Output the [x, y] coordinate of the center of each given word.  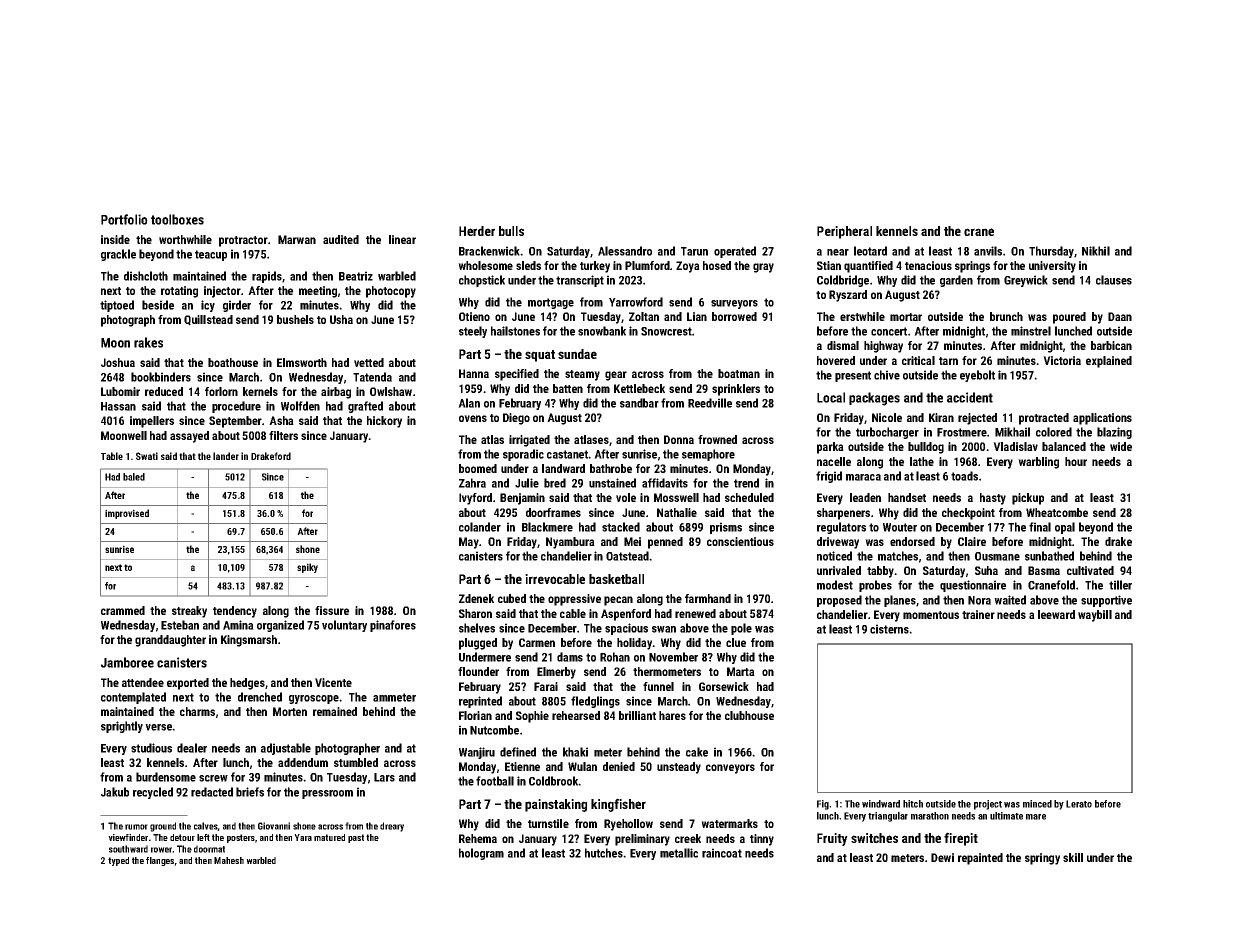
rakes [148, 342]
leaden [865, 497]
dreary [392, 827]
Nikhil [1096, 251]
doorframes [553, 512]
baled [134, 477]
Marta [741, 671]
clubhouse [749, 715]
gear [616, 376]
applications [1102, 419]
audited [341, 239]
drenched [260, 697]
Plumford [647, 265]
